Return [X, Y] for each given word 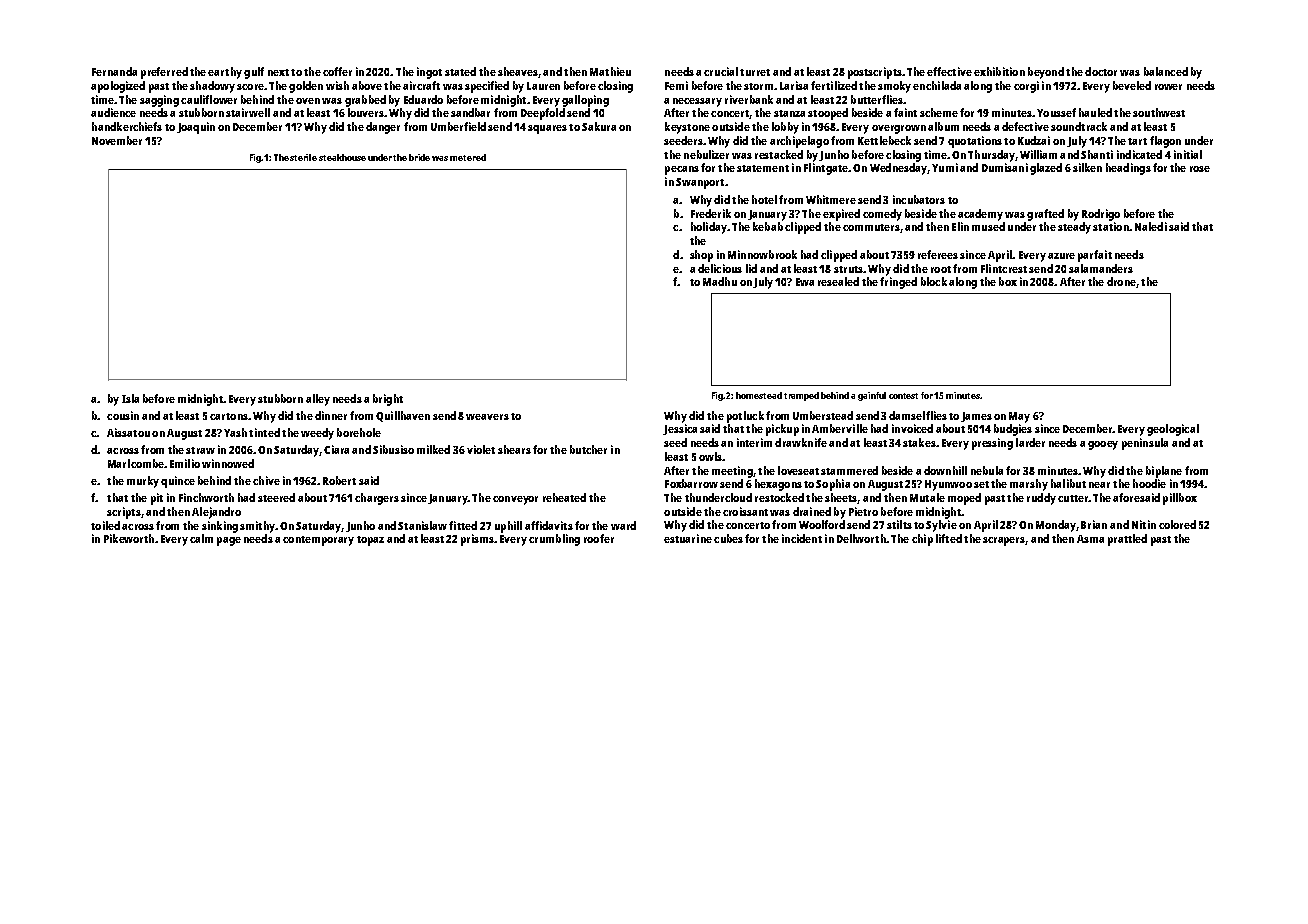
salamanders [1101, 268]
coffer [337, 71]
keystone [687, 128]
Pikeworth [129, 538]
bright [388, 400]
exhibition [999, 71]
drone [1121, 281]
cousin [123, 415]
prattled [1127, 540]
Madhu [720, 281]
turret [755, 72]
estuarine [688, 538]
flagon [1165, 142]
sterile [303, 157]
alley [318, 400]
